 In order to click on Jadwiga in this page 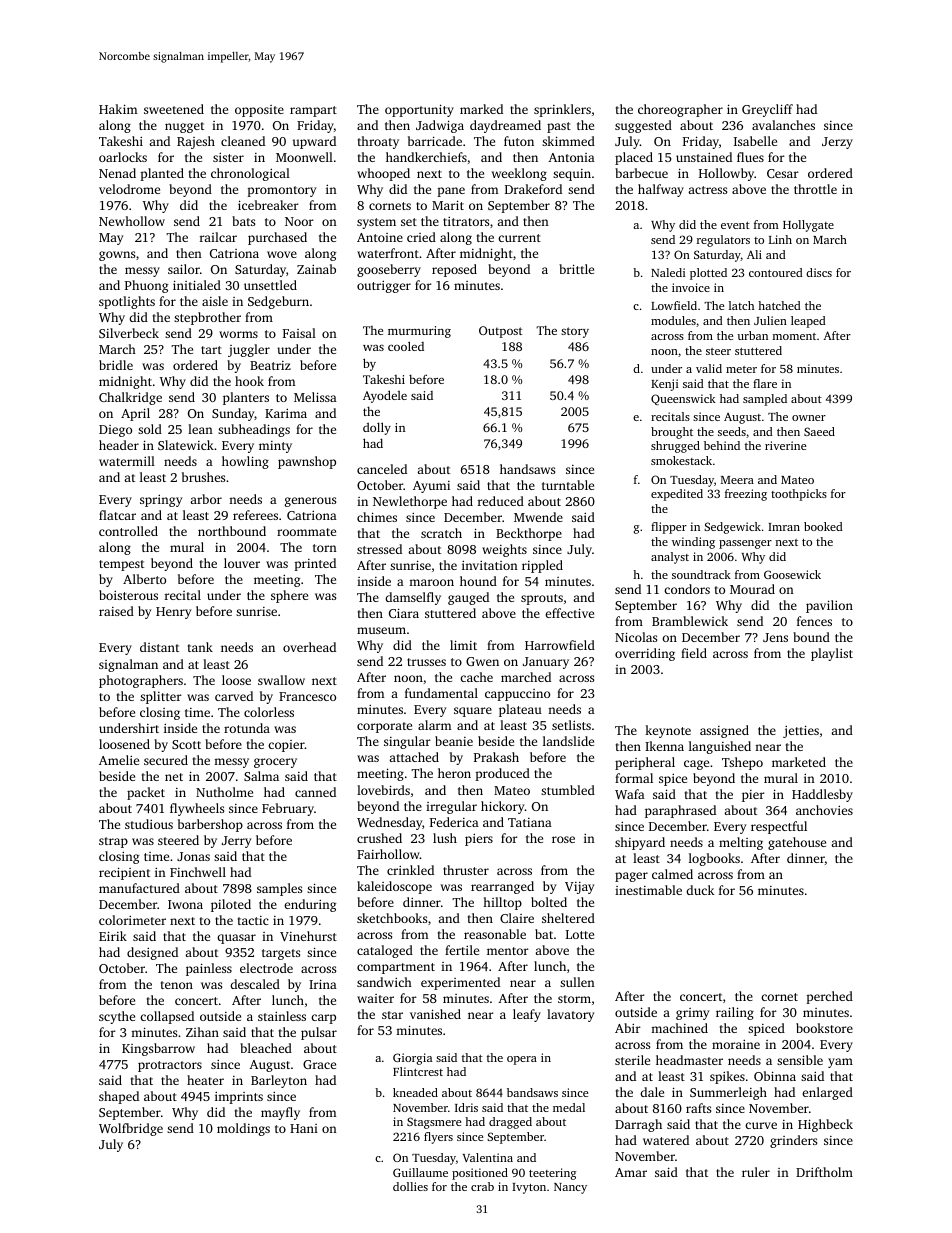, I will do `click(440, 126)`.
